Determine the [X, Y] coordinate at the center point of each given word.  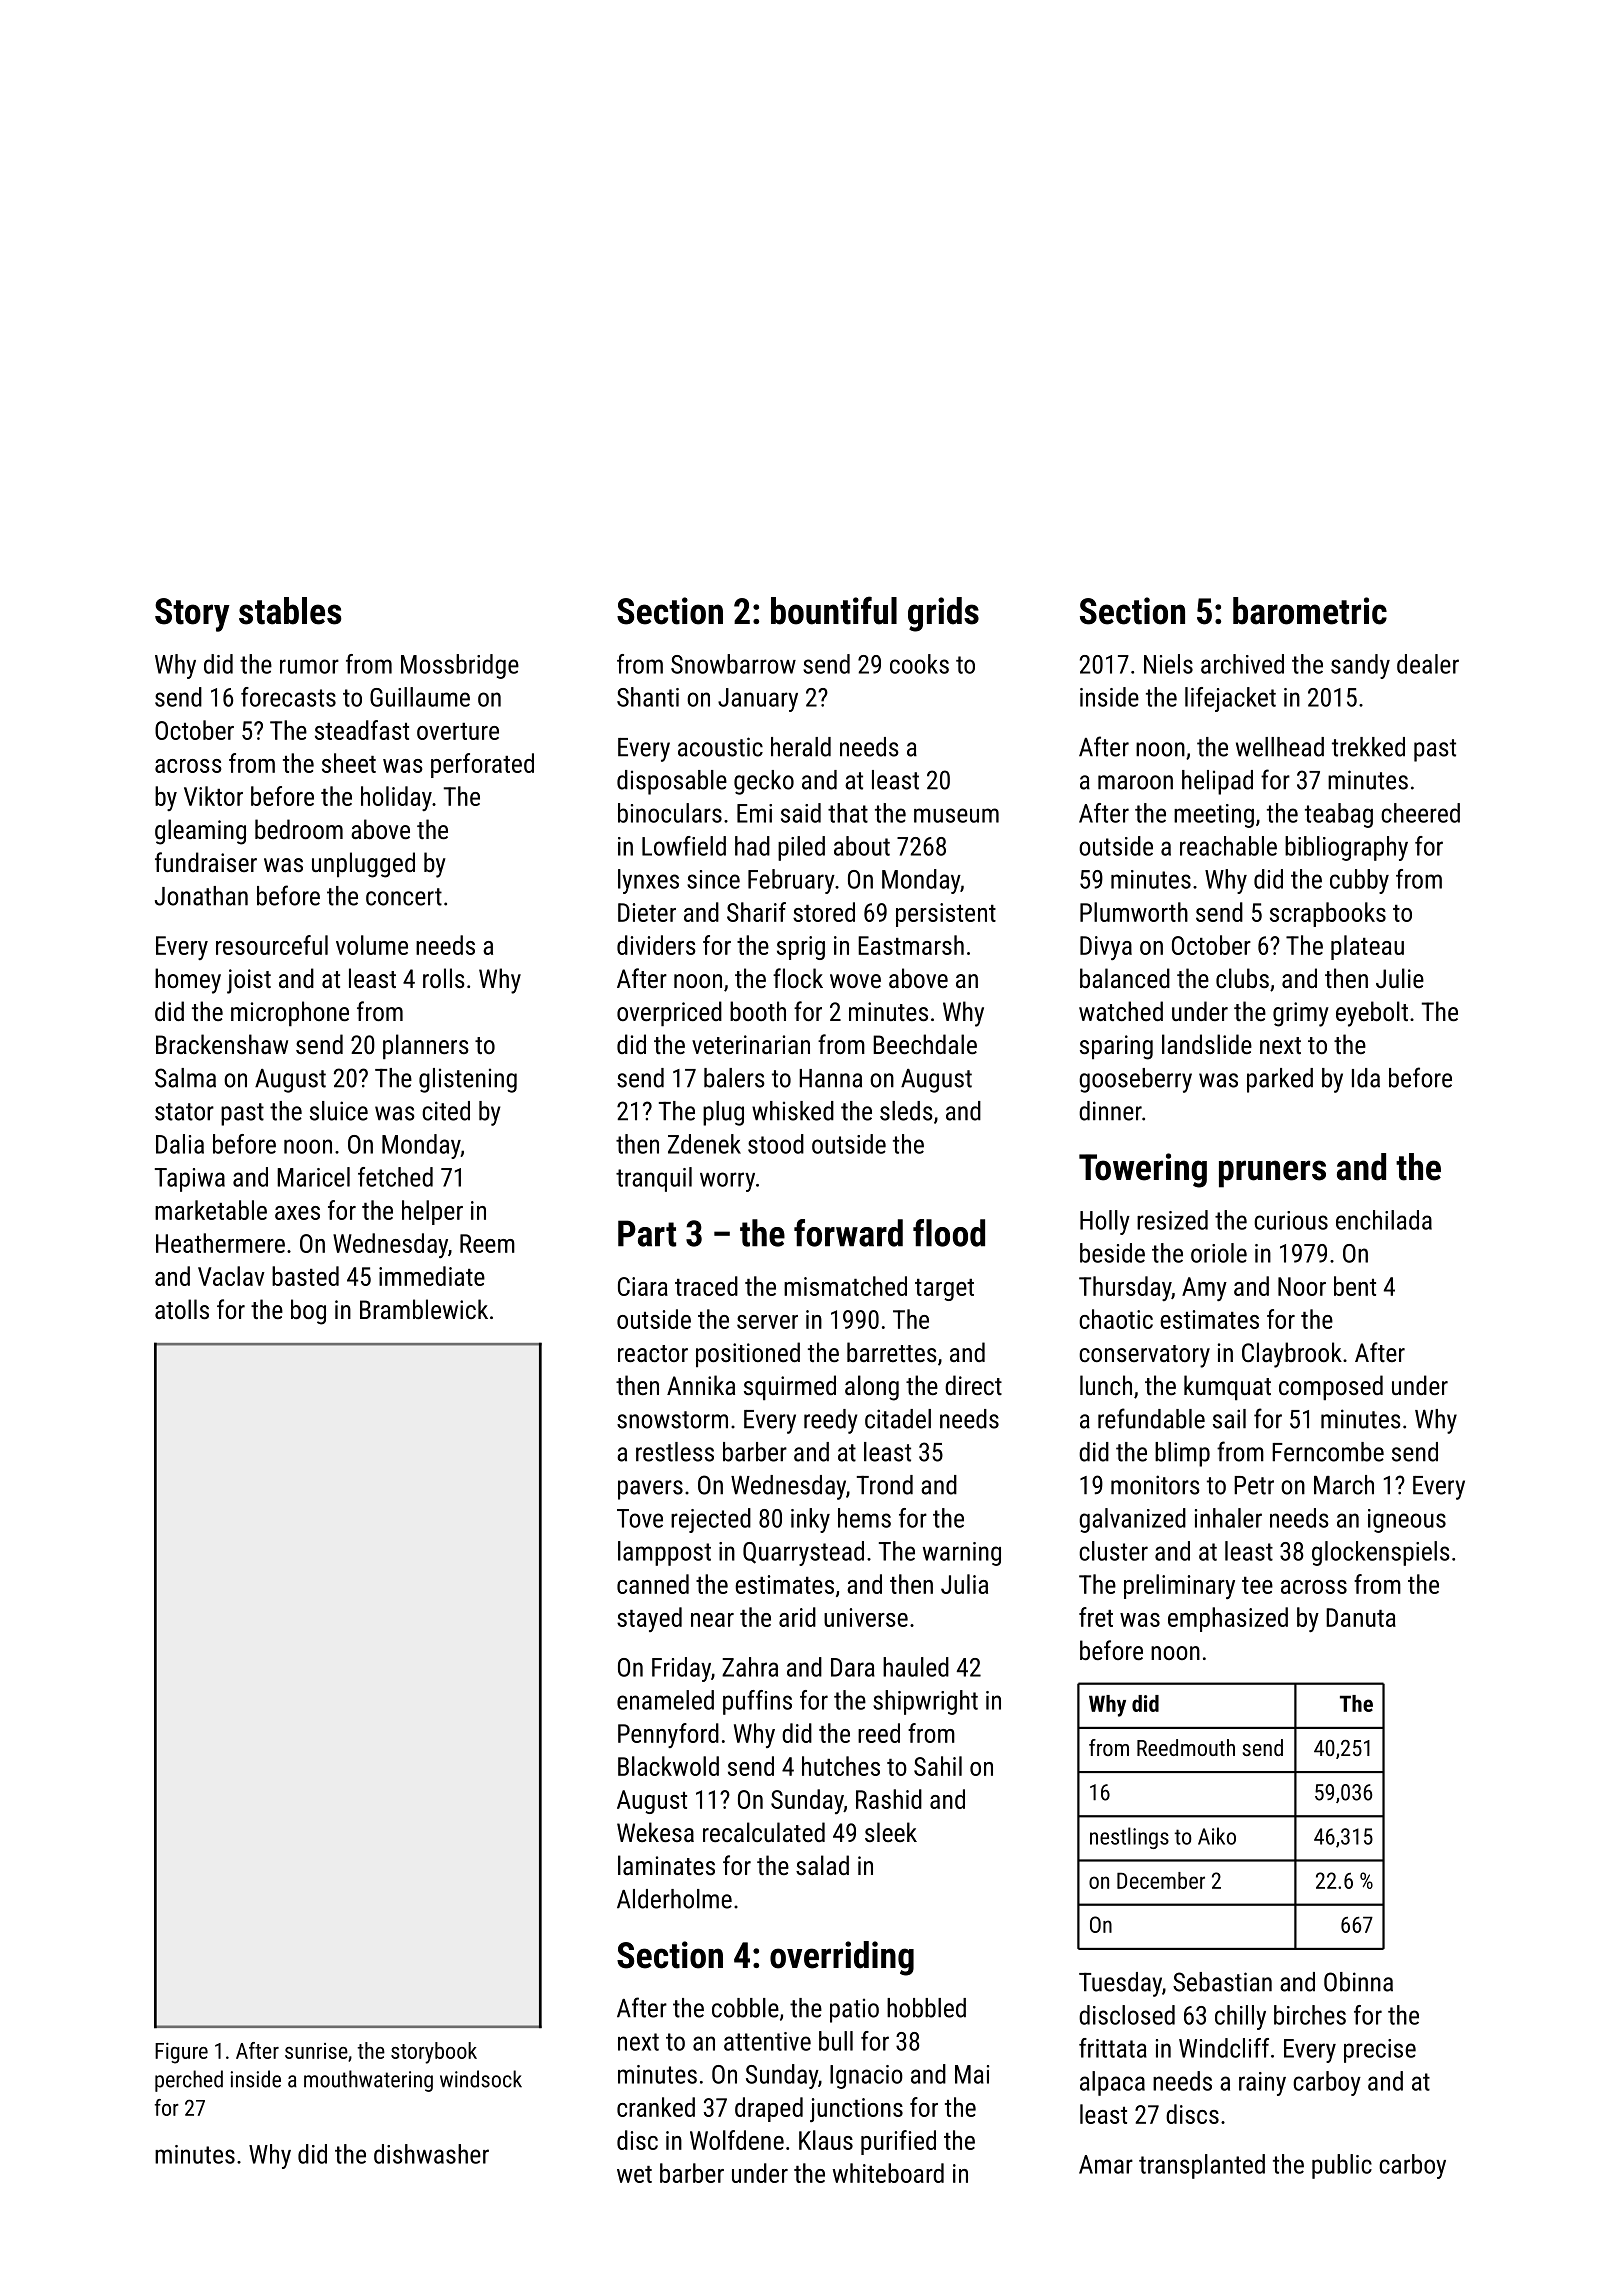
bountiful [834, 610]
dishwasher [431, 2154]
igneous [1407, 1521]
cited [446, 1111]
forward [848, 1233]
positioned [748, 1355]
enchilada [1384, 1220]
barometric [1310, 611]
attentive [767, 2041]
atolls [182, 1309]
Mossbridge [460, 666]
